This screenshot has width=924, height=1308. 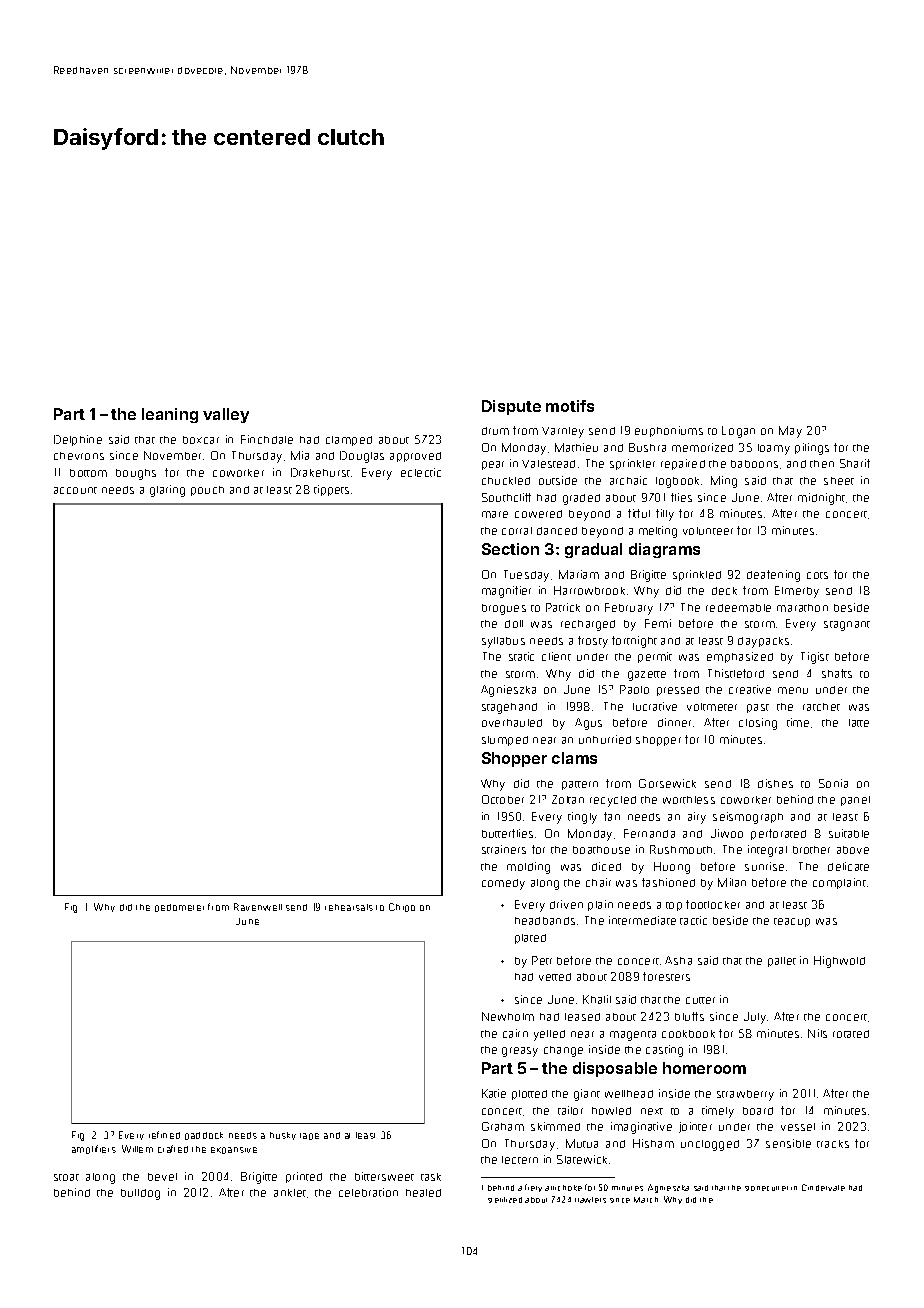 What do you see at coordinates (78, 440) in the screenshot?
I see `Delphine` at bounding box center [78, 440].
